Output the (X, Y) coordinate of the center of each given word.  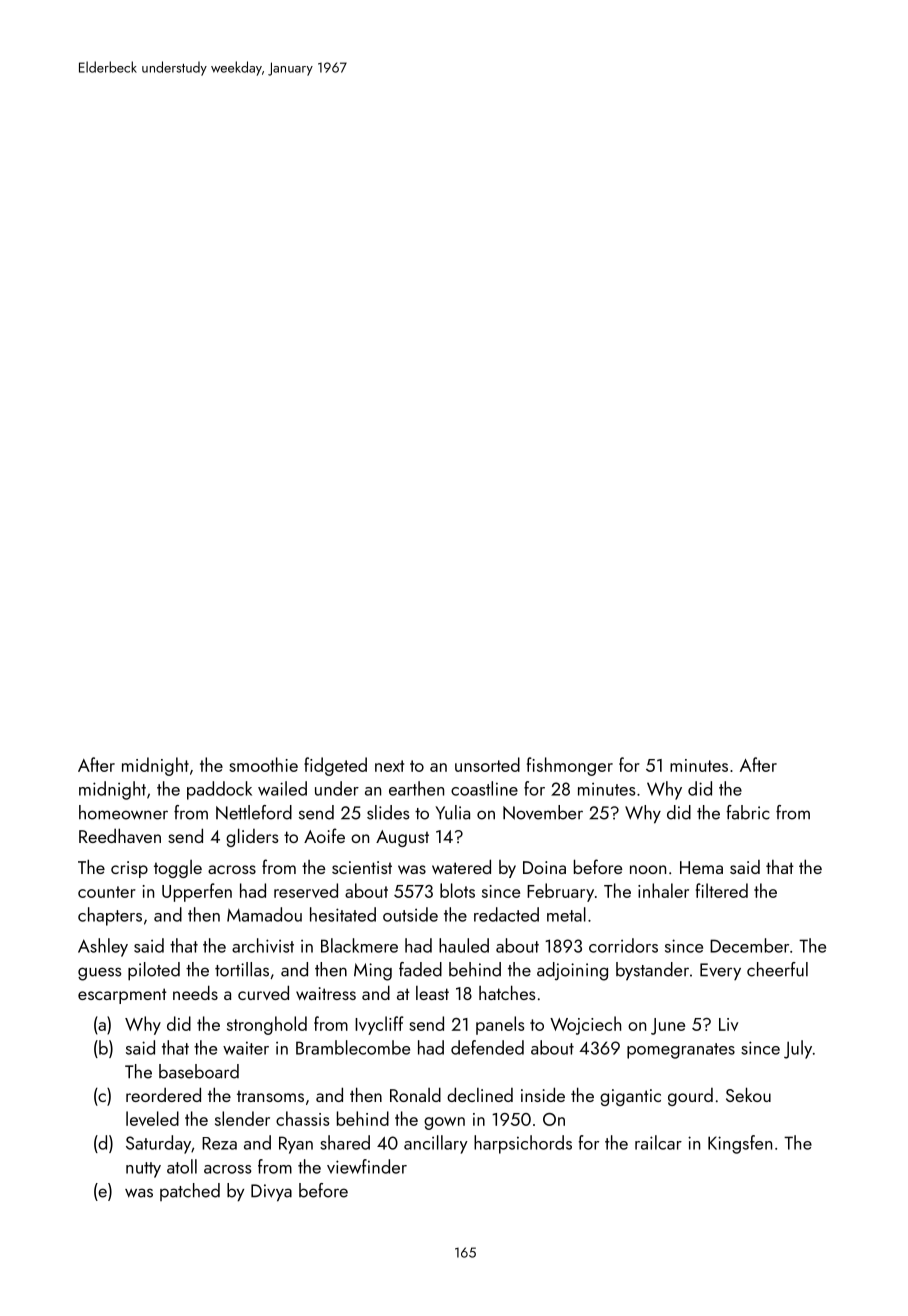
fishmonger (570, 766)
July (798, 1049)
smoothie (263, 764)
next (389, 766)
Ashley (103, 947)
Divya (271, 1193)
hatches (507, 992)
